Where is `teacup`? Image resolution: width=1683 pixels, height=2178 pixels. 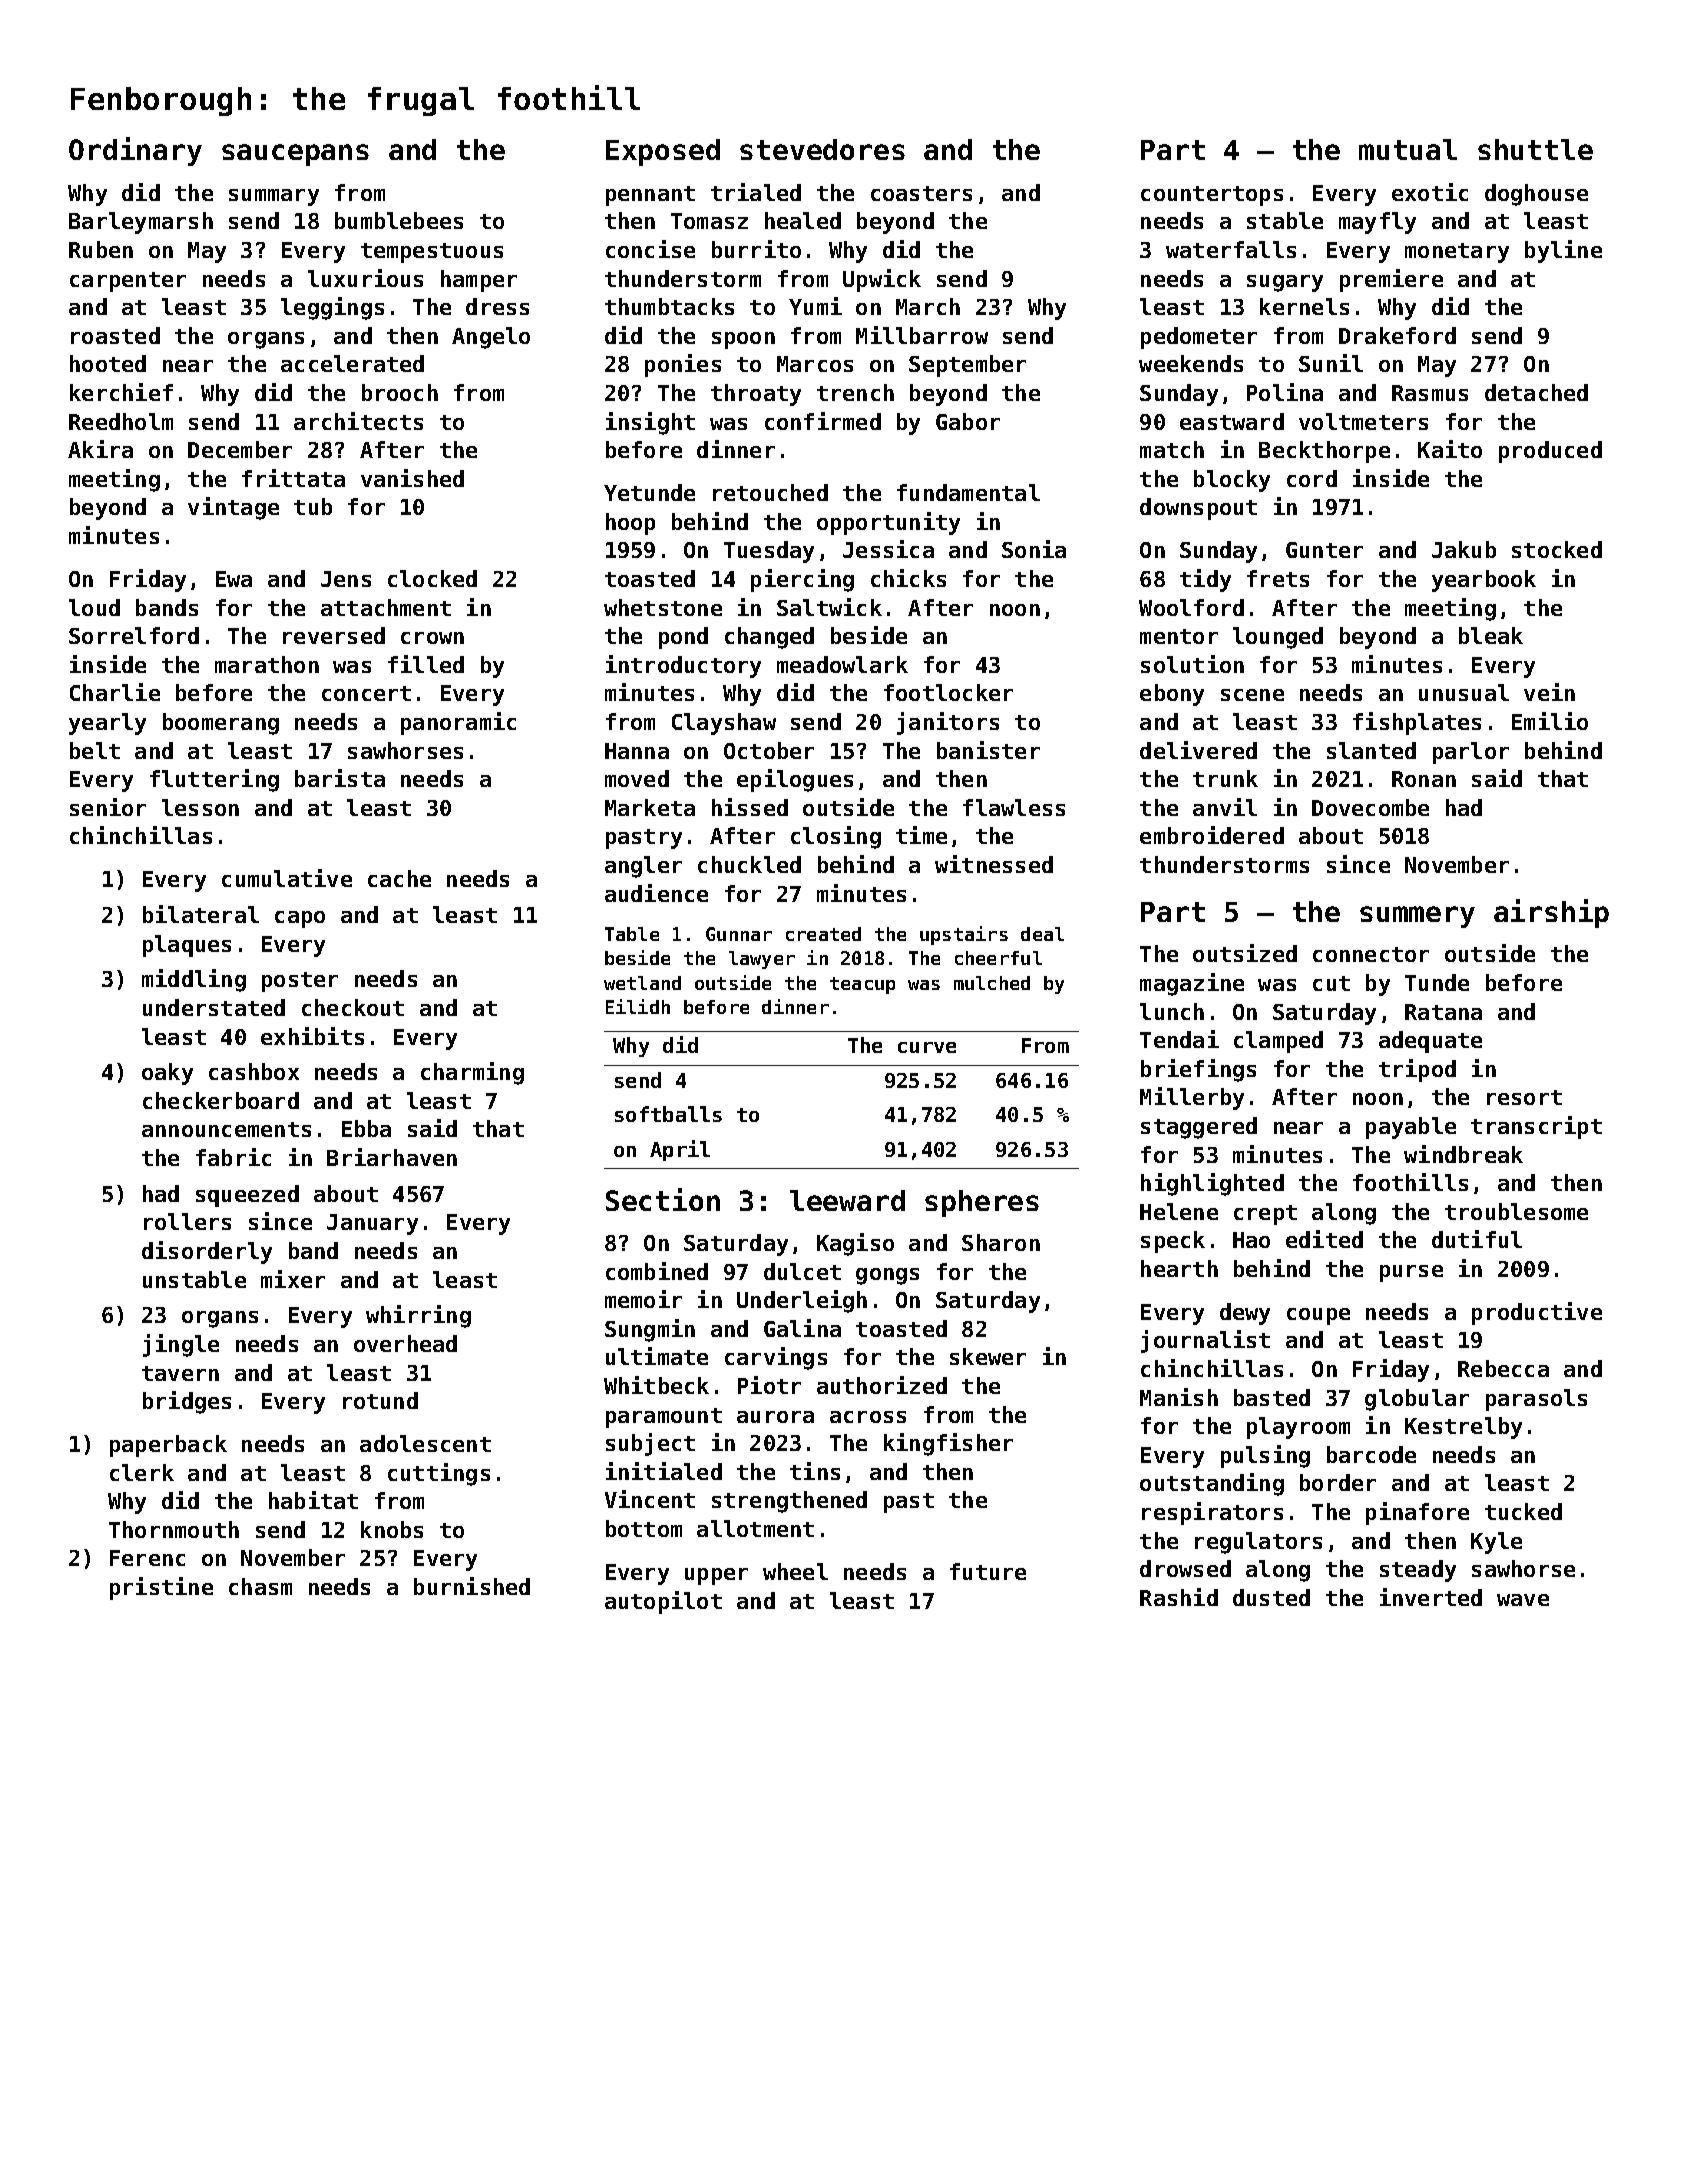 teacup is located at coordinates (862, 985).
